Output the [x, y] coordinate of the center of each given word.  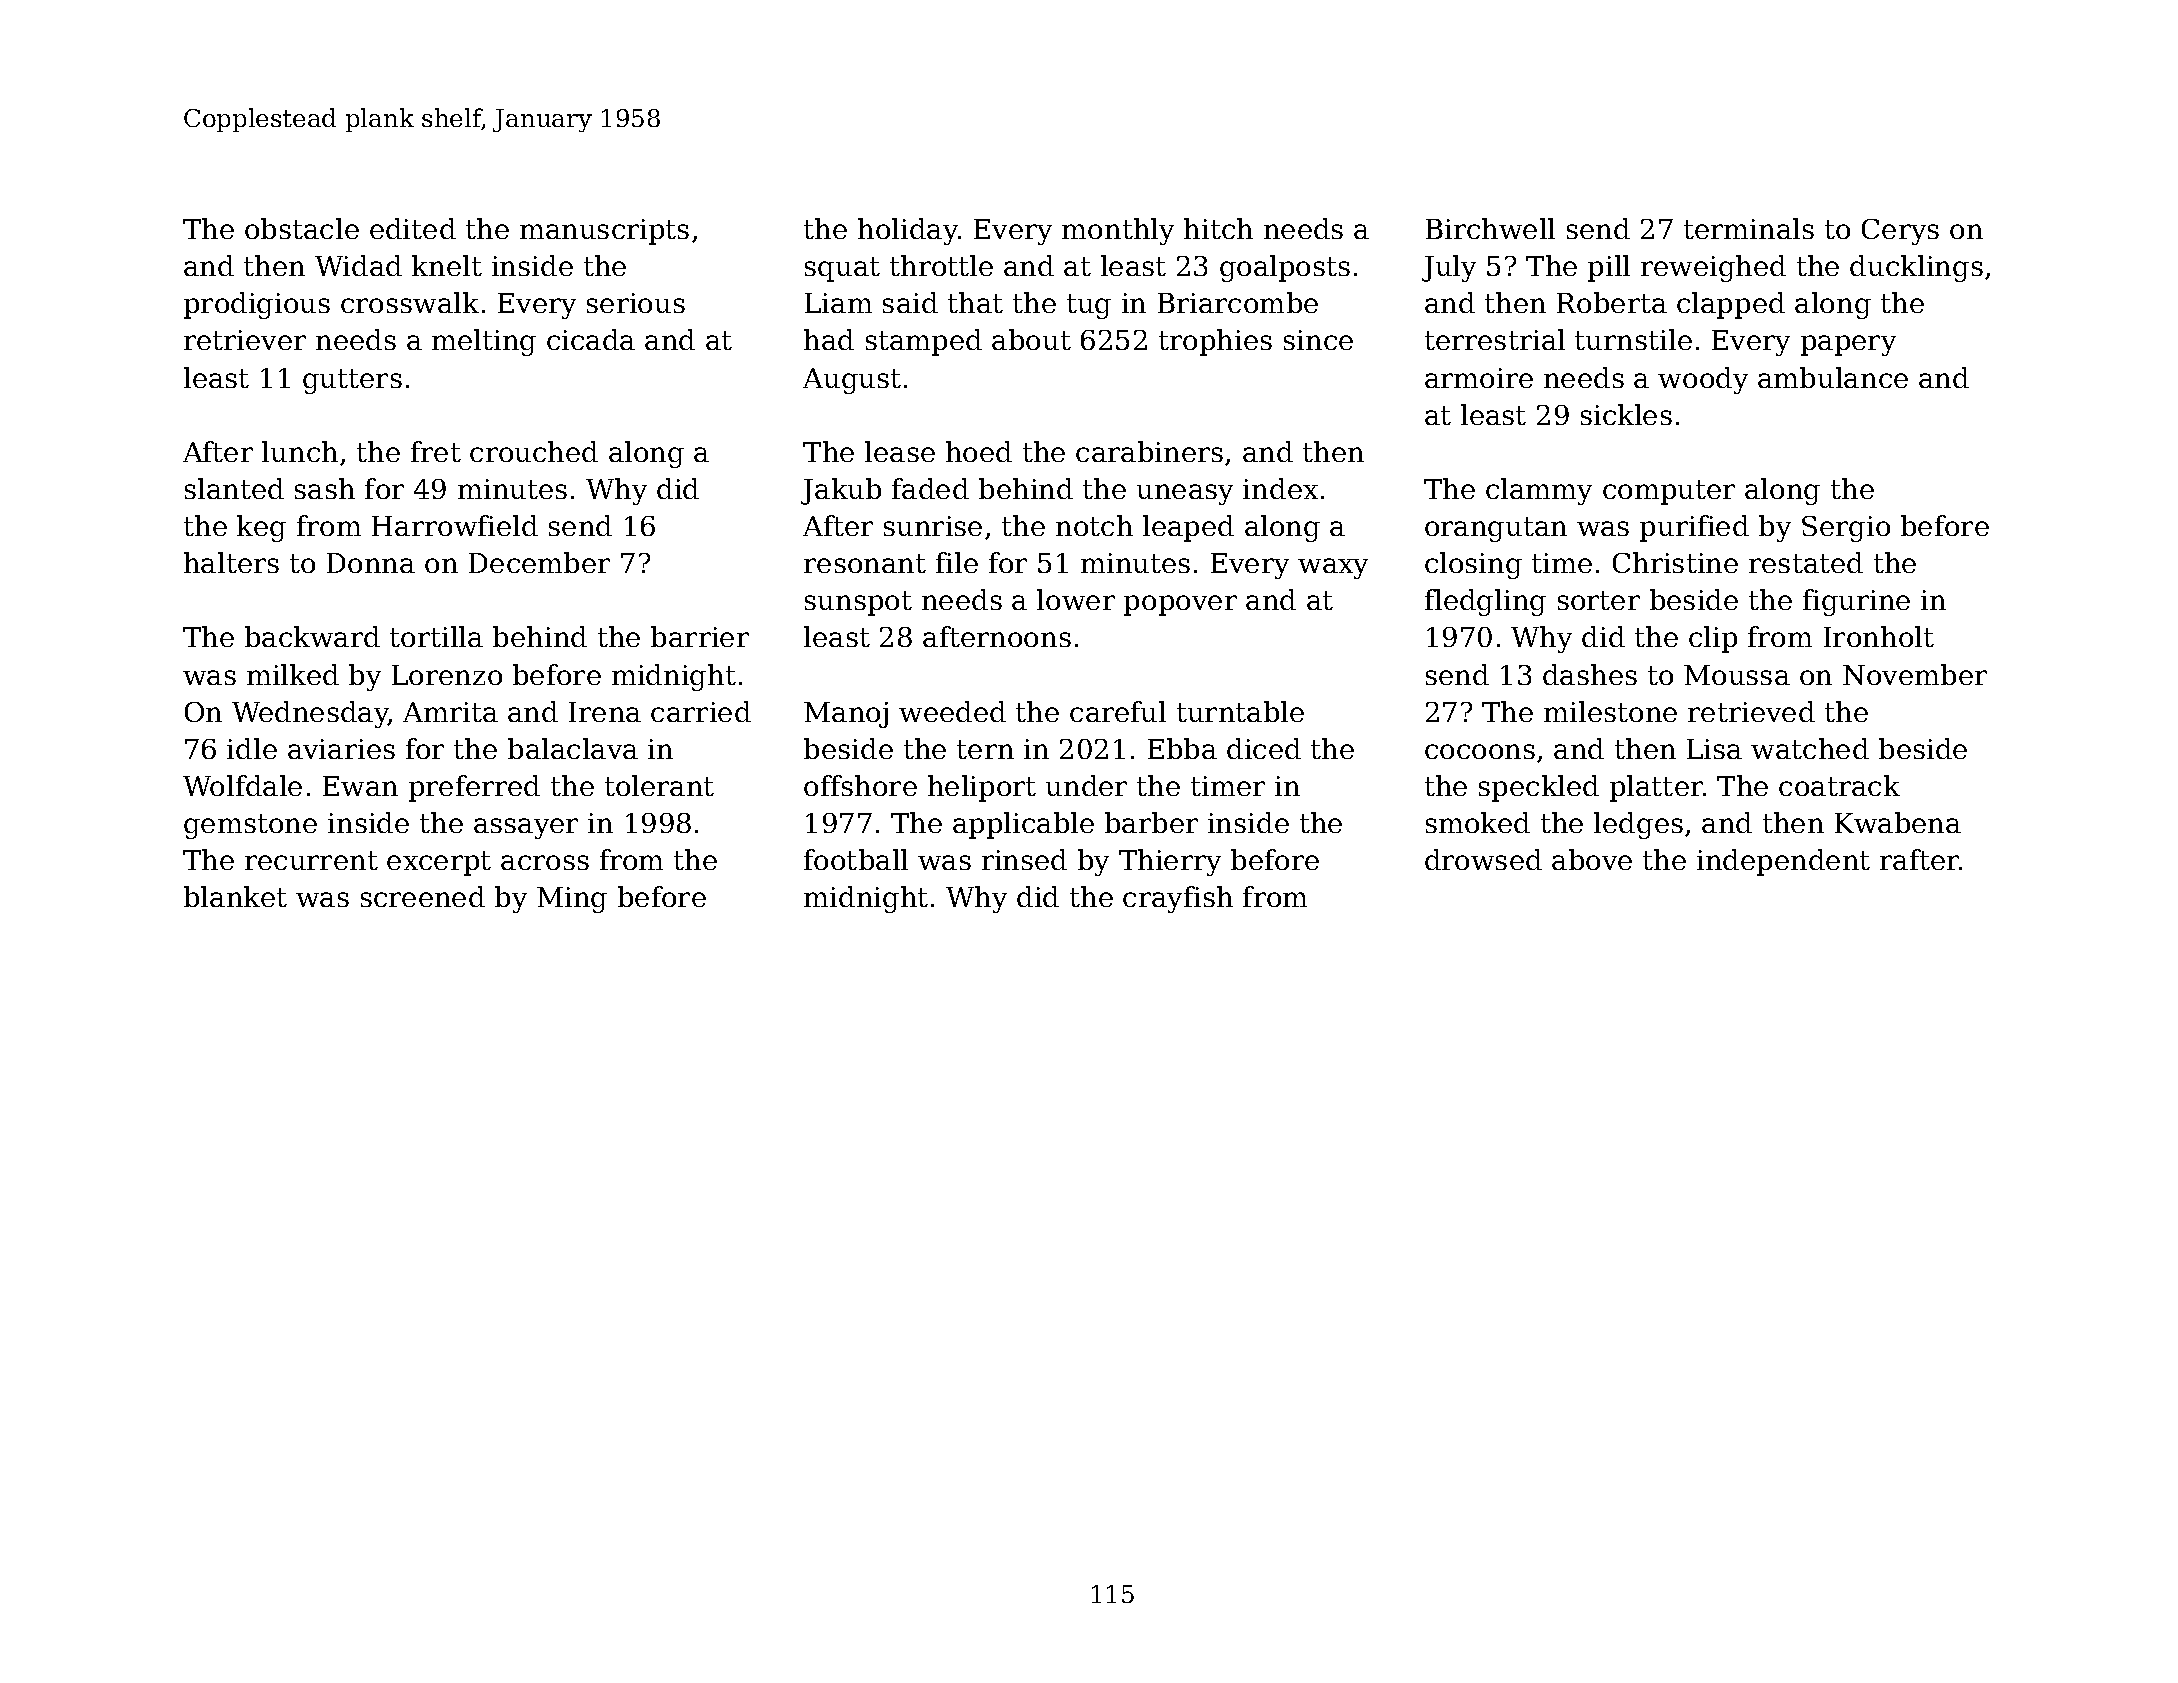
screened [423, 896]
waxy [1333, 568]
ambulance [1833, 377]
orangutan [1496, 529]
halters [231, 562]
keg [261, 528]
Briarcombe [1238, 302]
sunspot [858, 603]
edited [413, 228]
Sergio [1846, 529]
